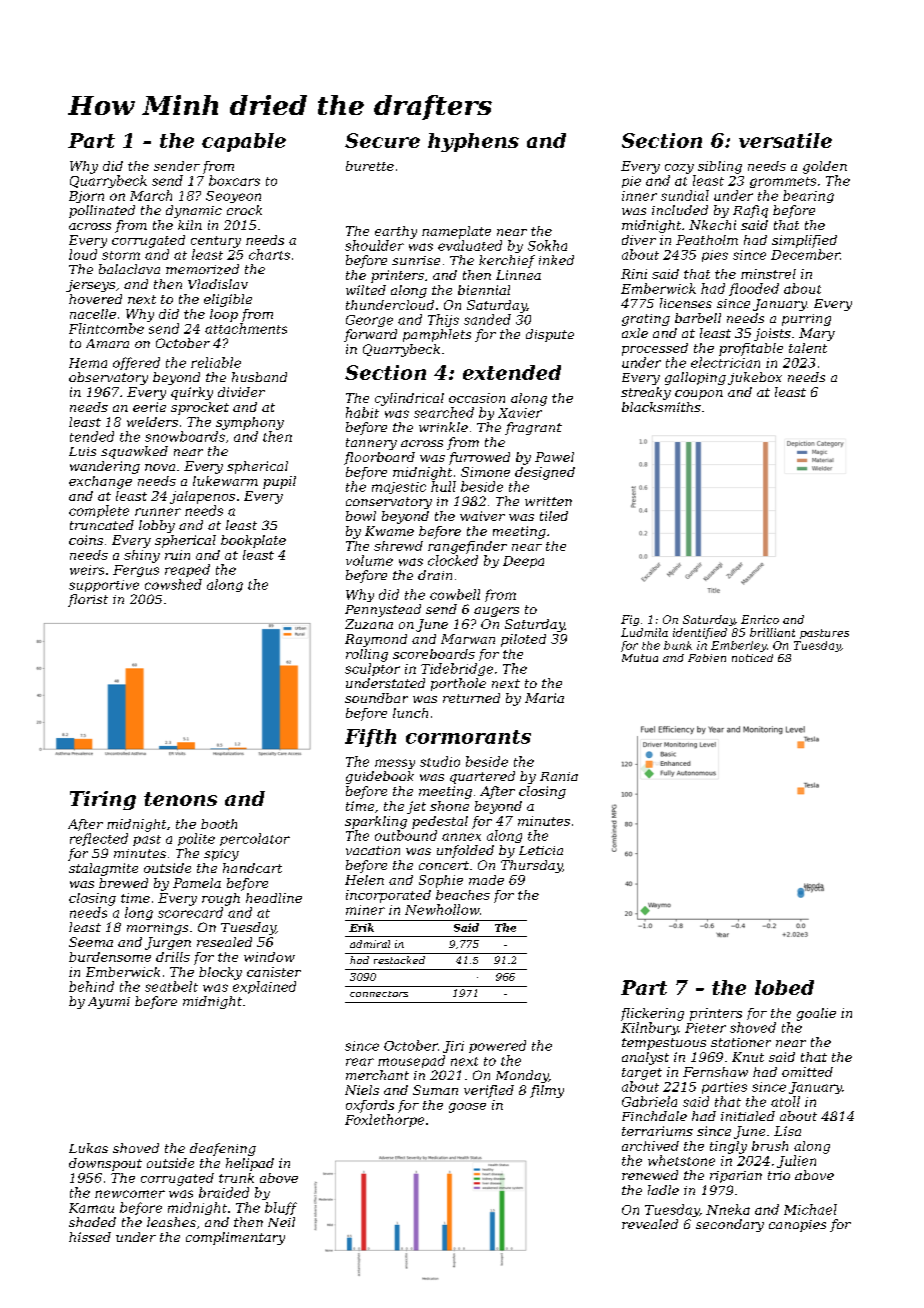 The height and width of the screenshot is (1308, 924). I want to click on evaluated, so click(470, 245).
